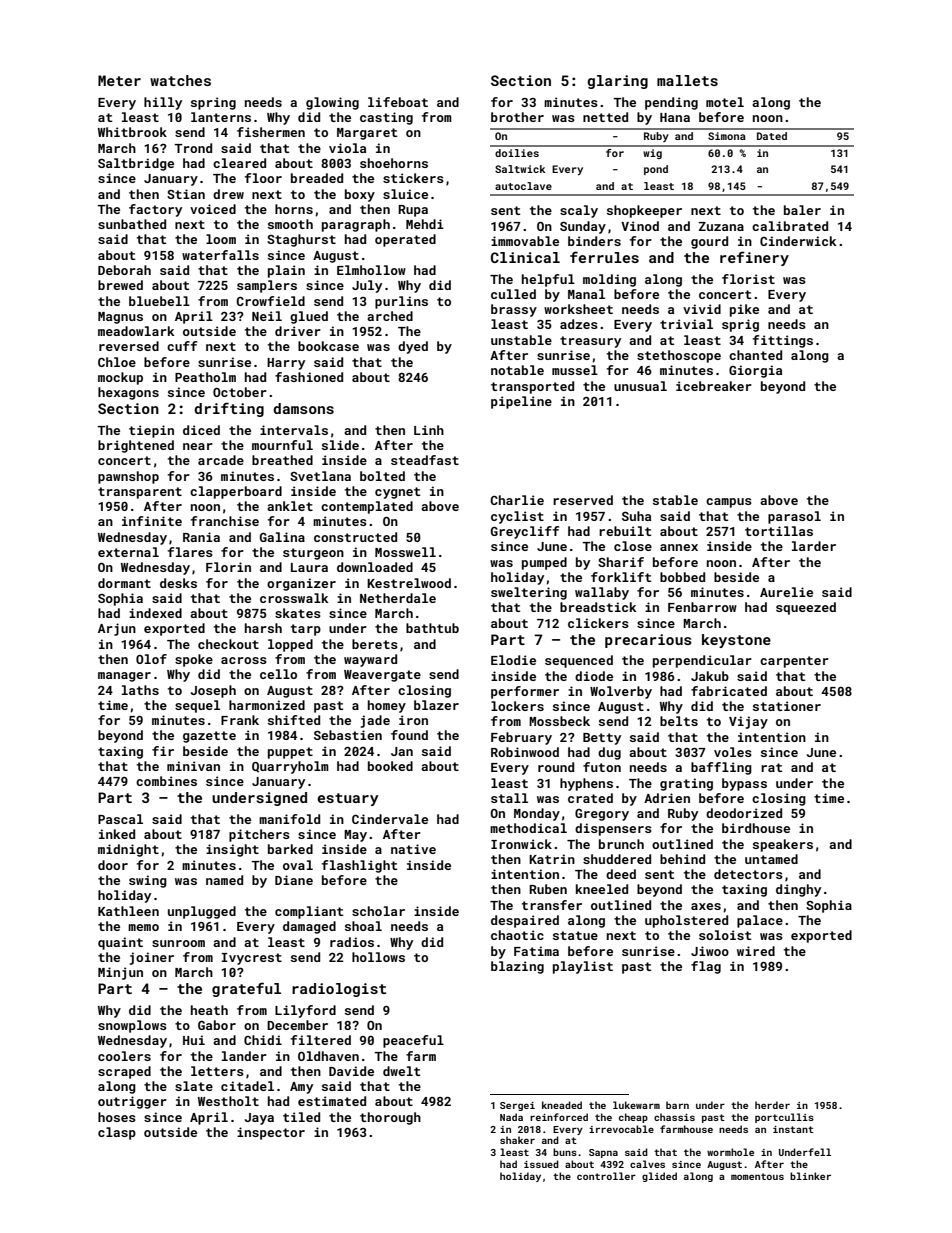  What do you see at coordinates (682, 859) in the page?
I see `behind` at bounding box center [682, 859].
